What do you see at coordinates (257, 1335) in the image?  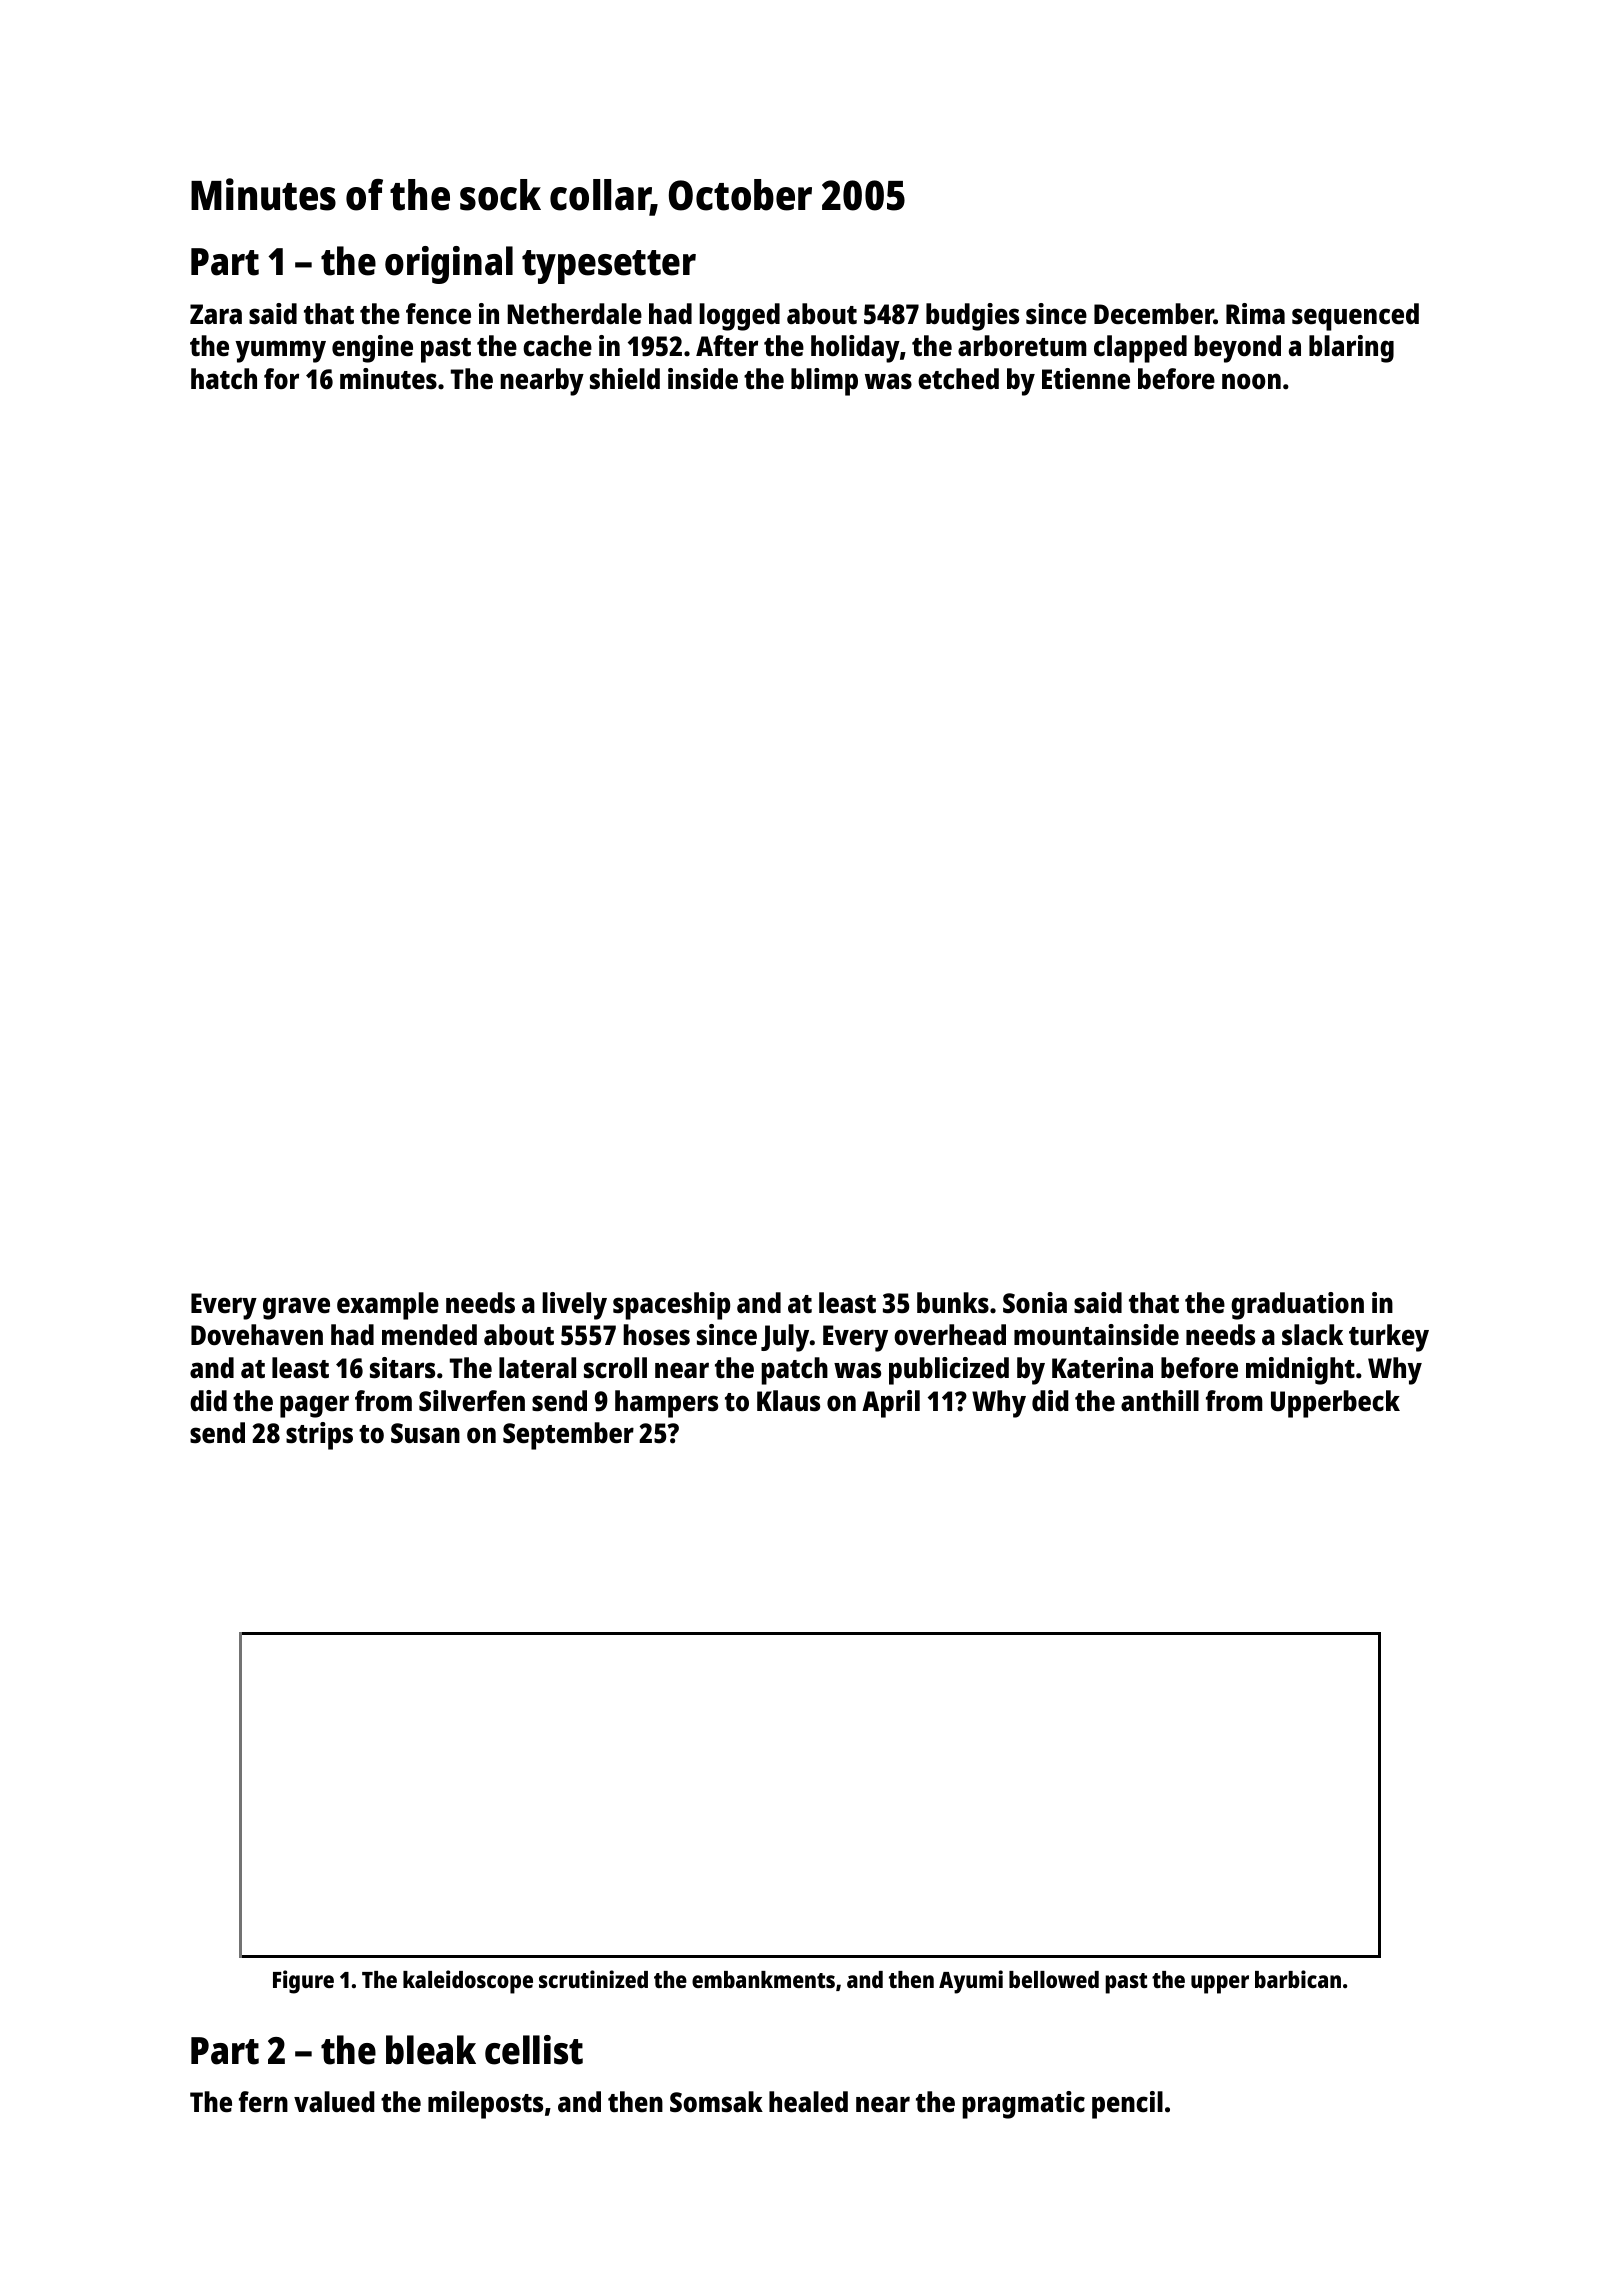 I see `Dovehaven` at bounding box center [257, 1335].
